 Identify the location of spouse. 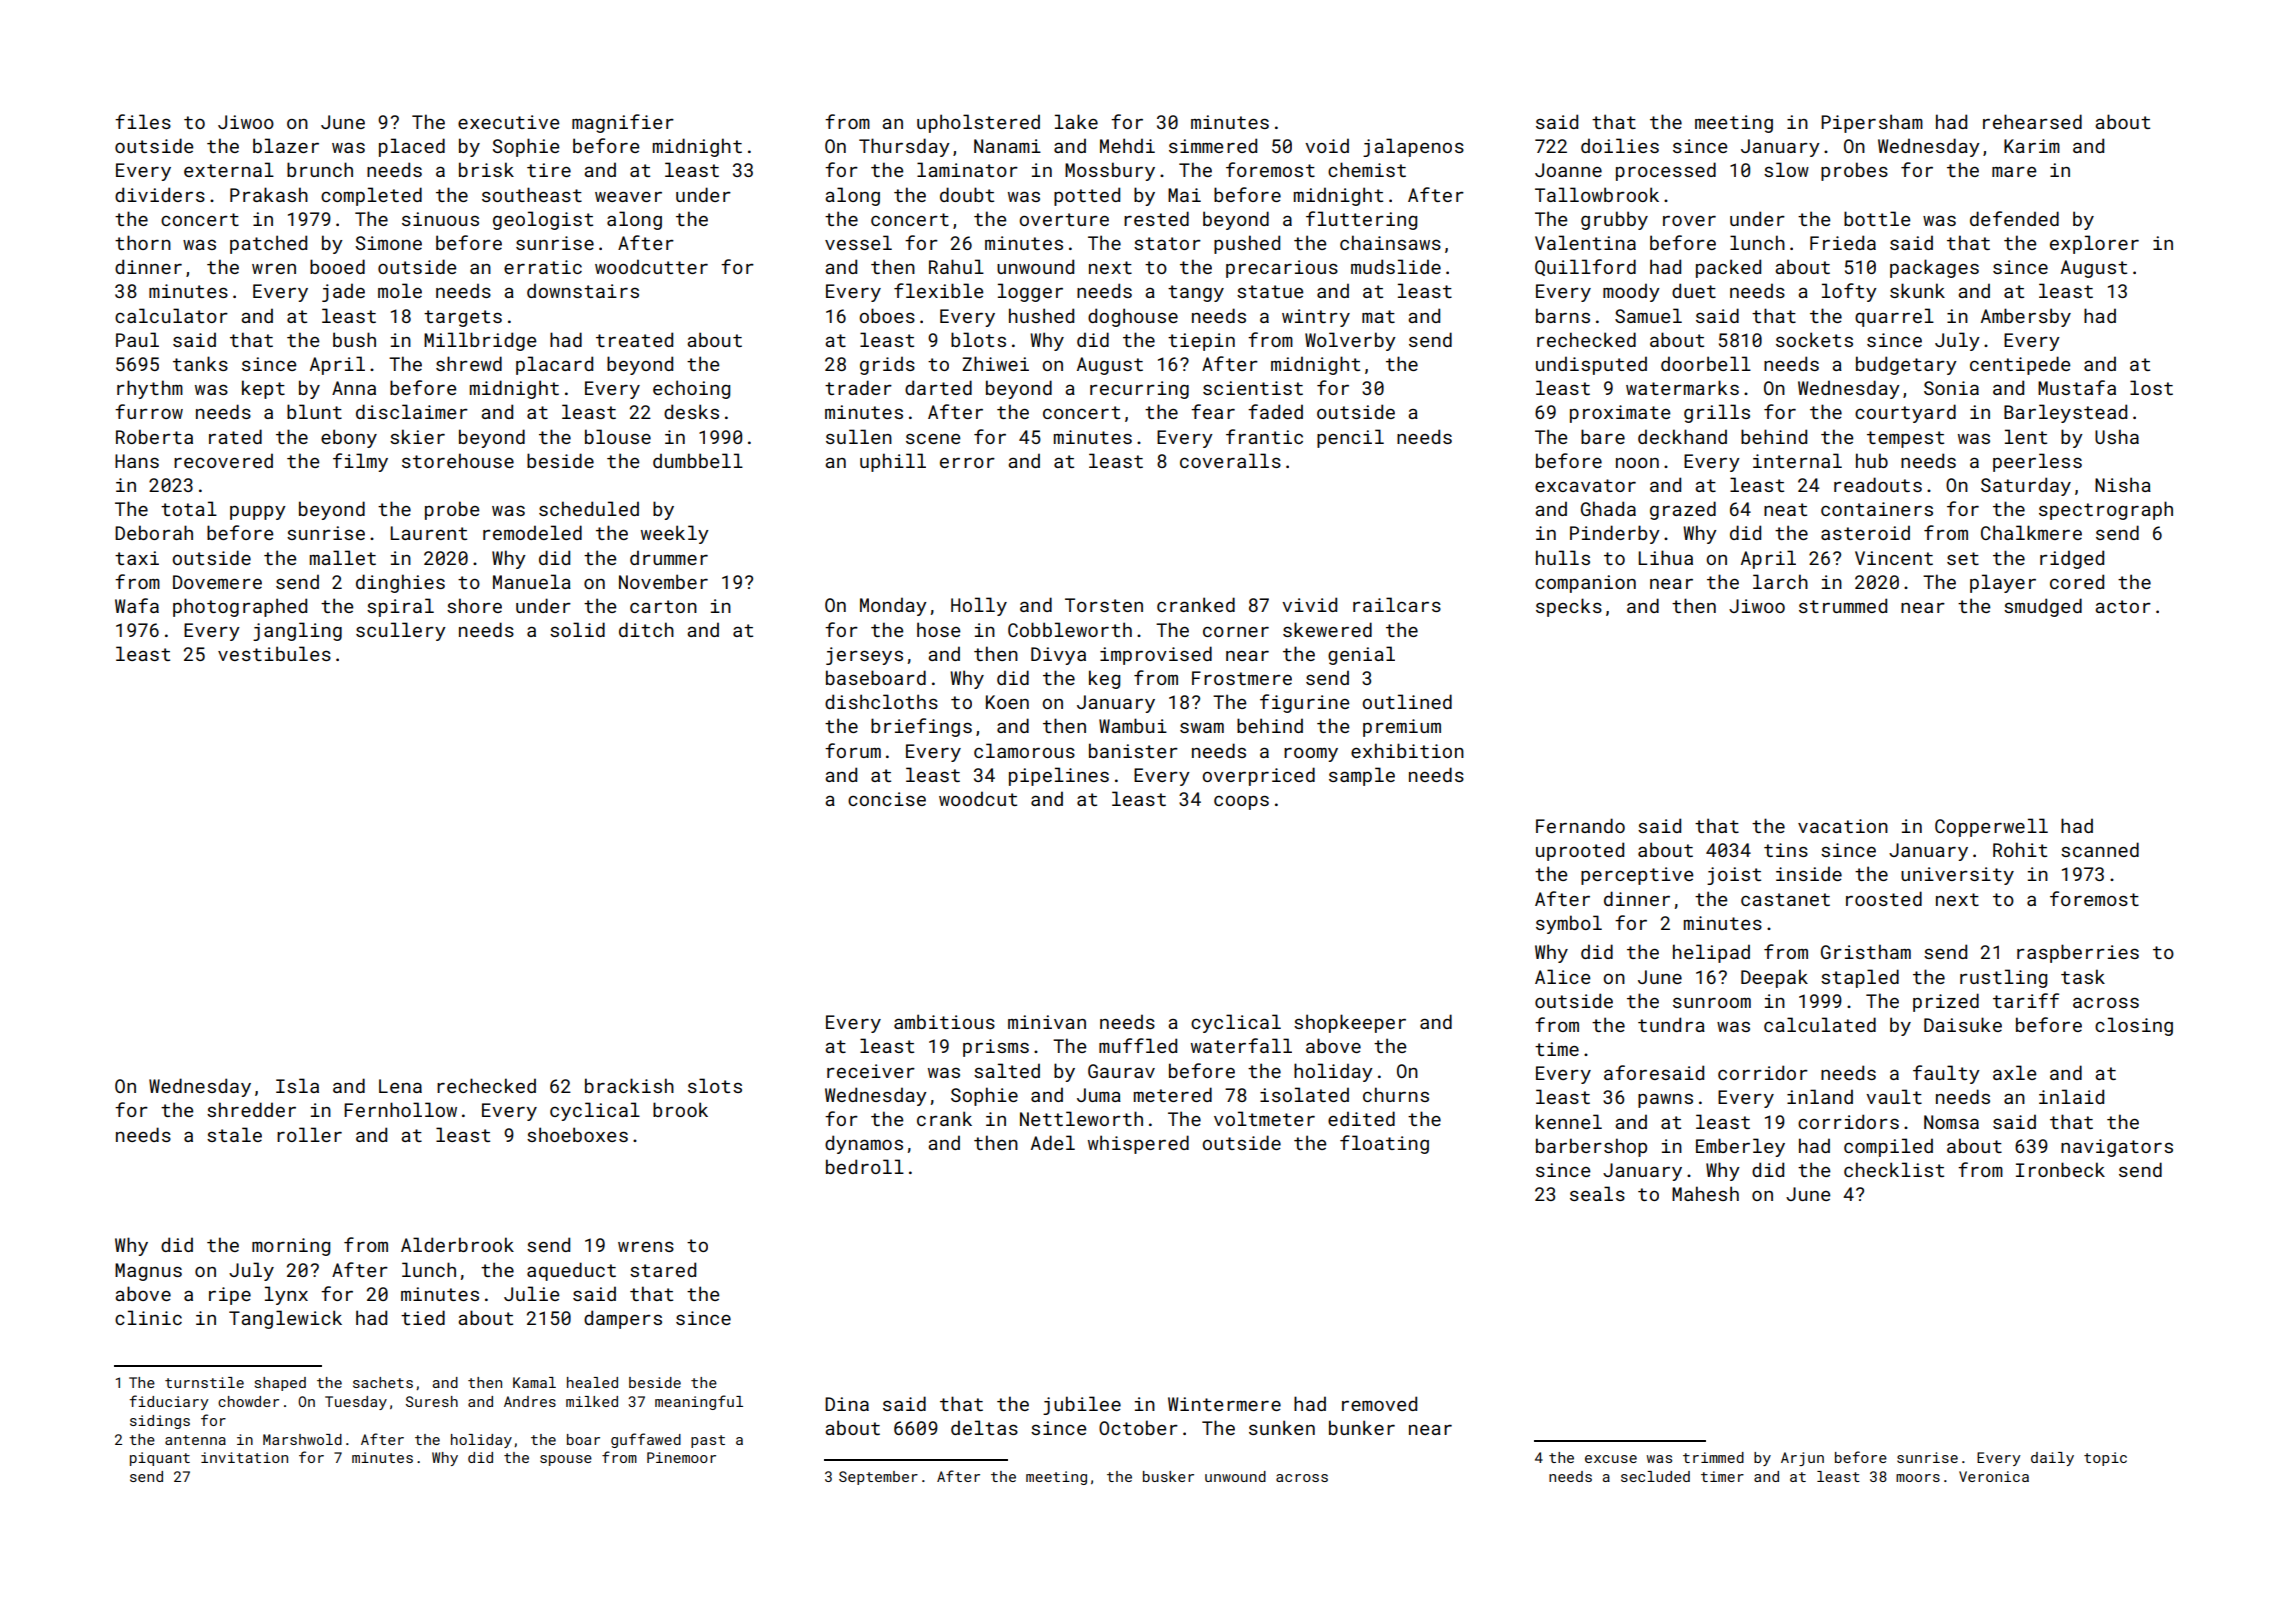
(566, 1460).
